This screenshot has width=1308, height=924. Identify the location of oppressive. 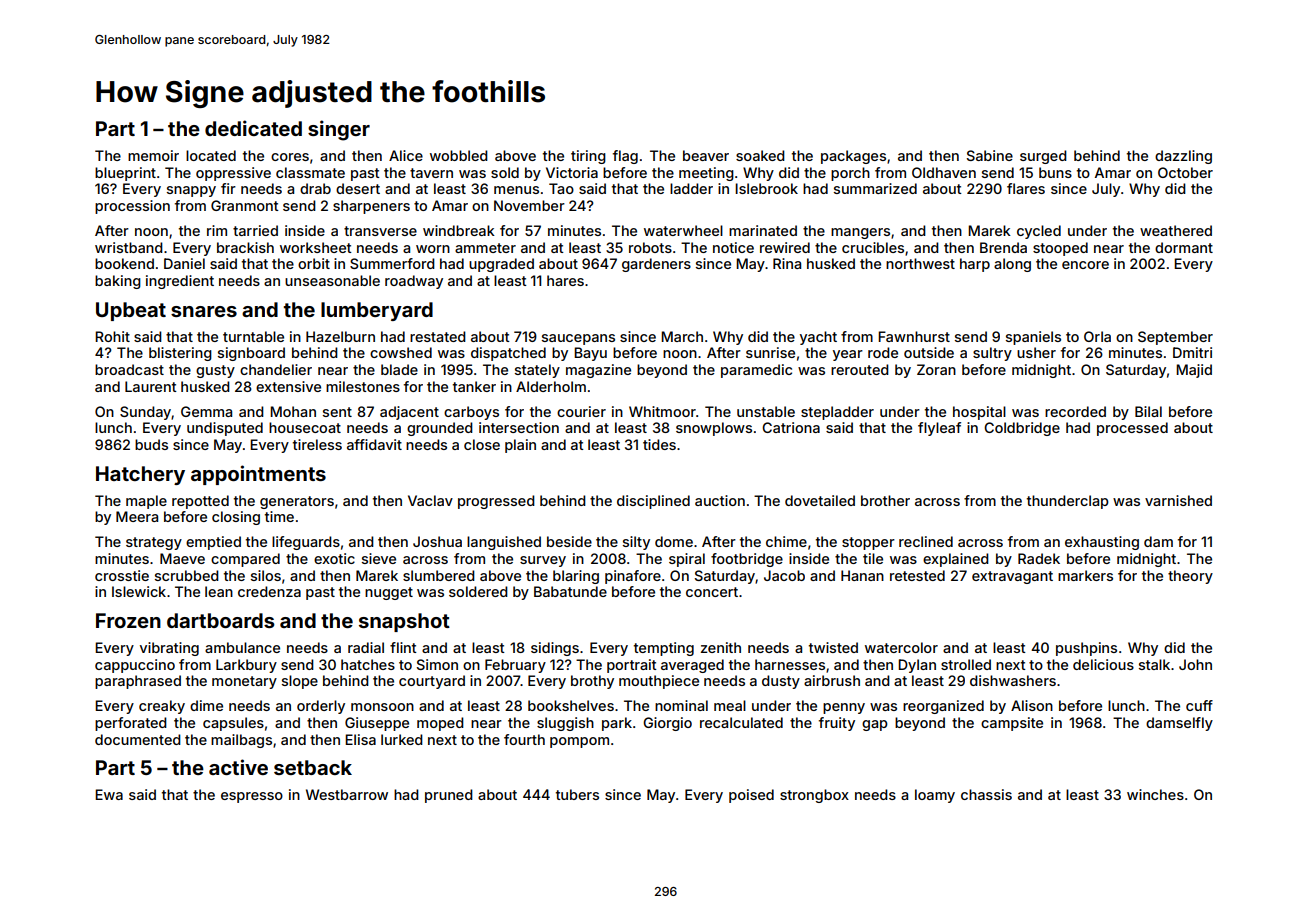
(233, 174).
